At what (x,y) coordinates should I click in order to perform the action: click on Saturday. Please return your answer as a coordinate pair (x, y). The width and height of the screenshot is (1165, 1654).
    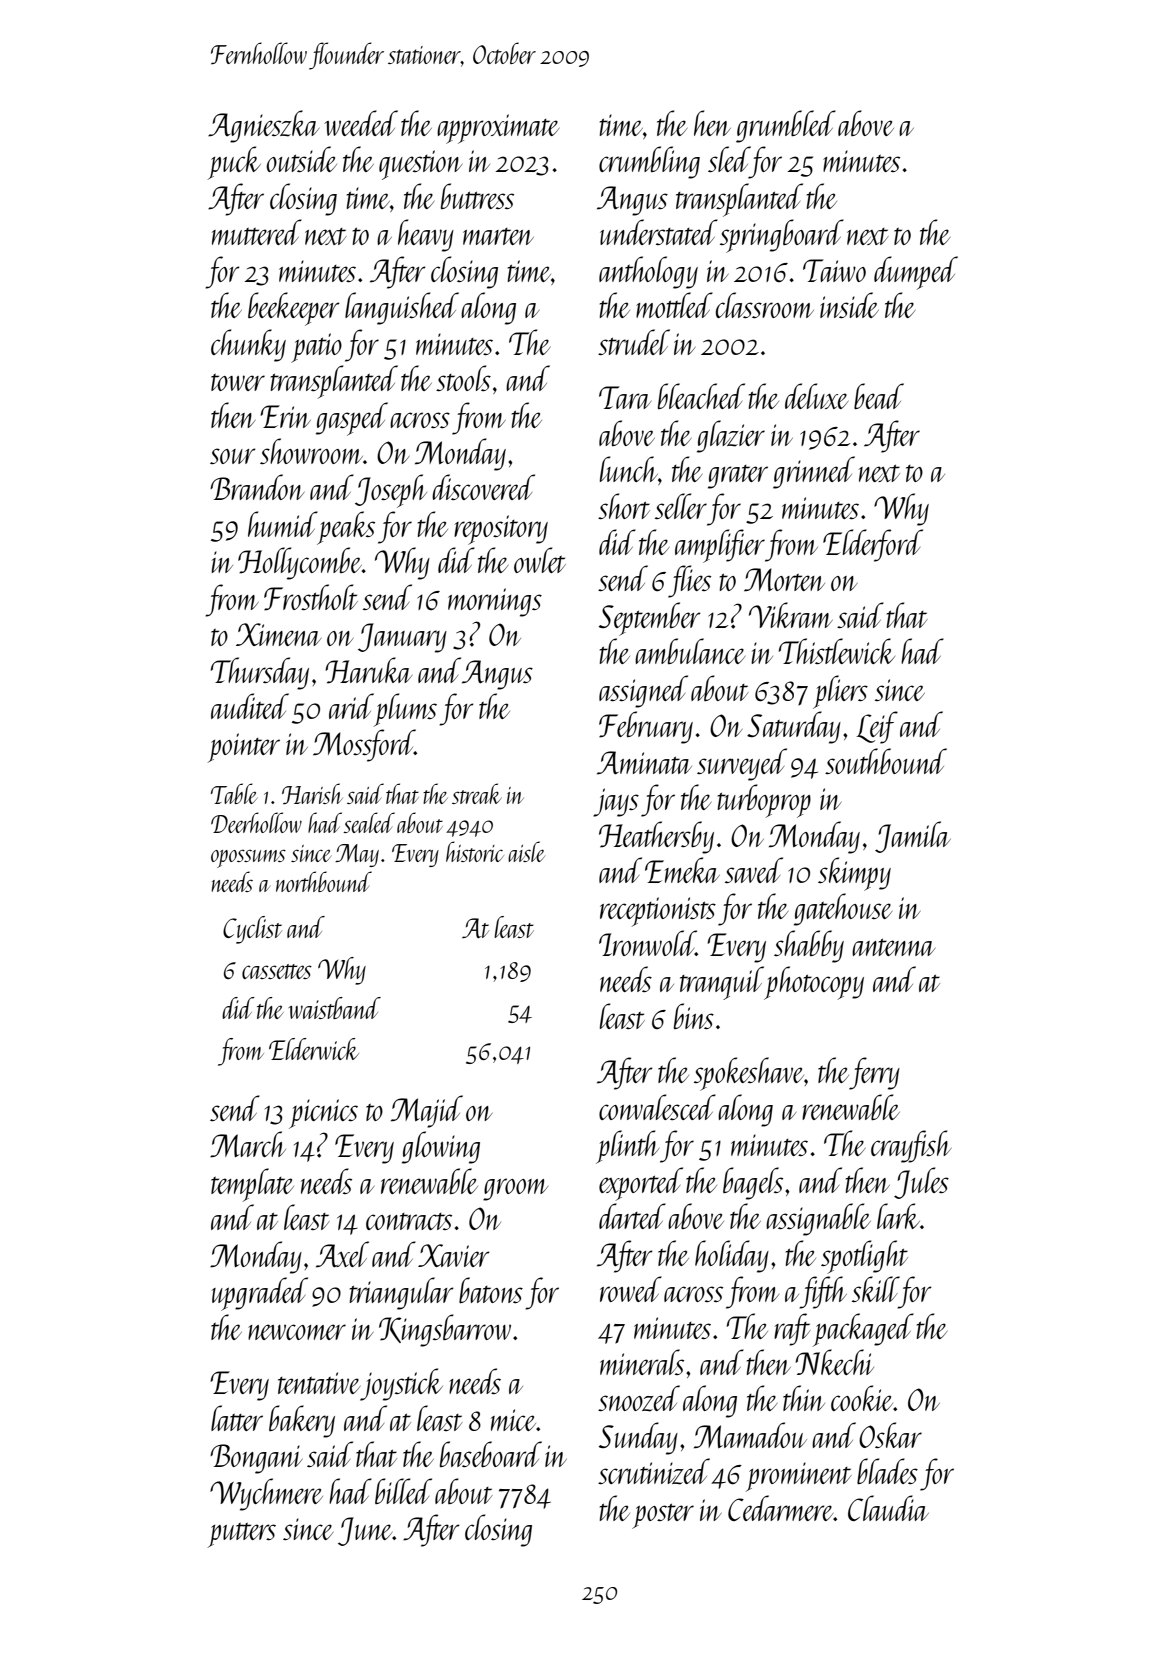
    Looking at the image, I should click on (794, 727).
